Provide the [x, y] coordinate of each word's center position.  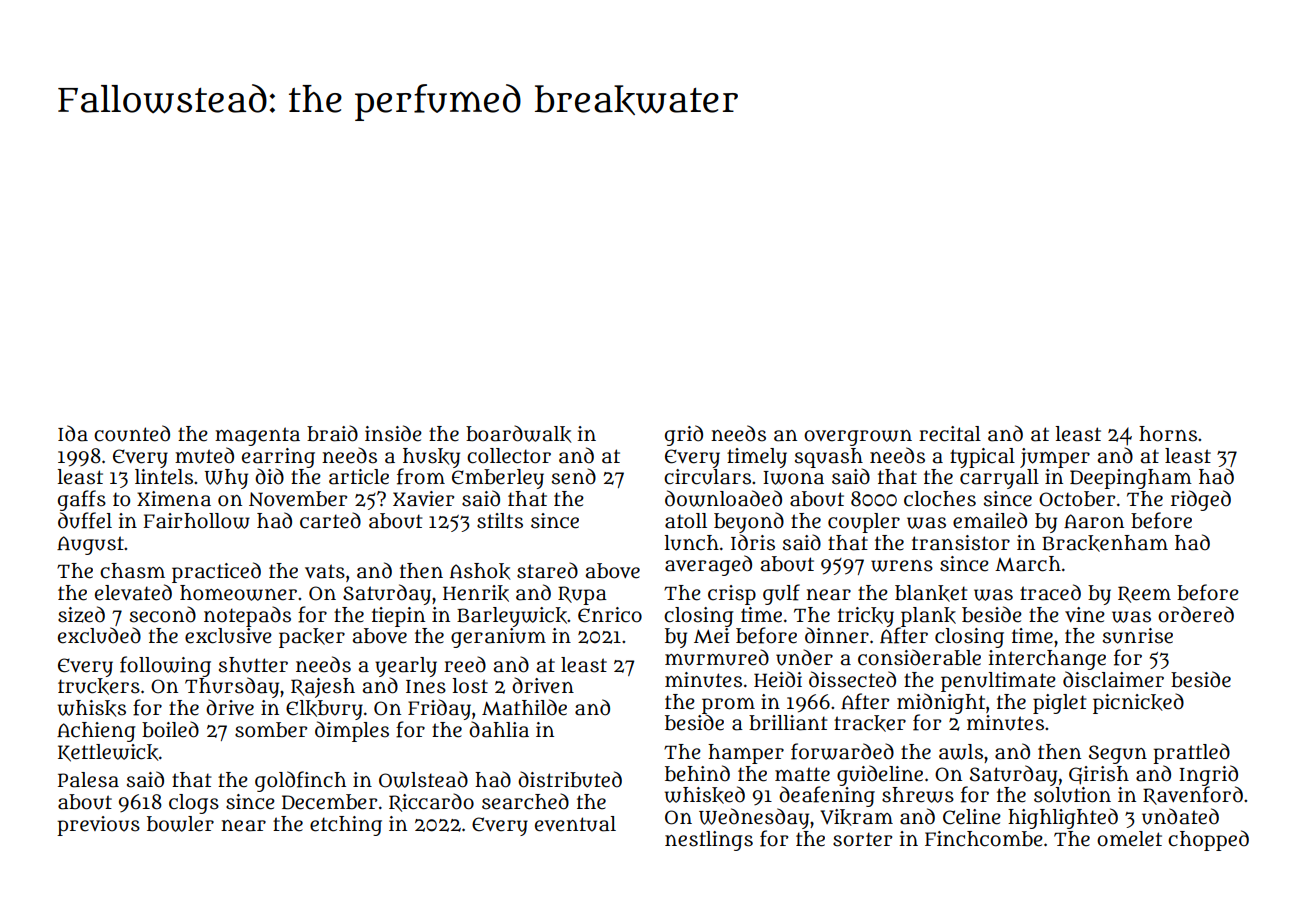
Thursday [232, 687]
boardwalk [519, 434]
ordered [1196, 614]
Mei [711, 636]
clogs [194, 804]
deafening [827, 796]
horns [1168, 434]
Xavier [423, 499]
